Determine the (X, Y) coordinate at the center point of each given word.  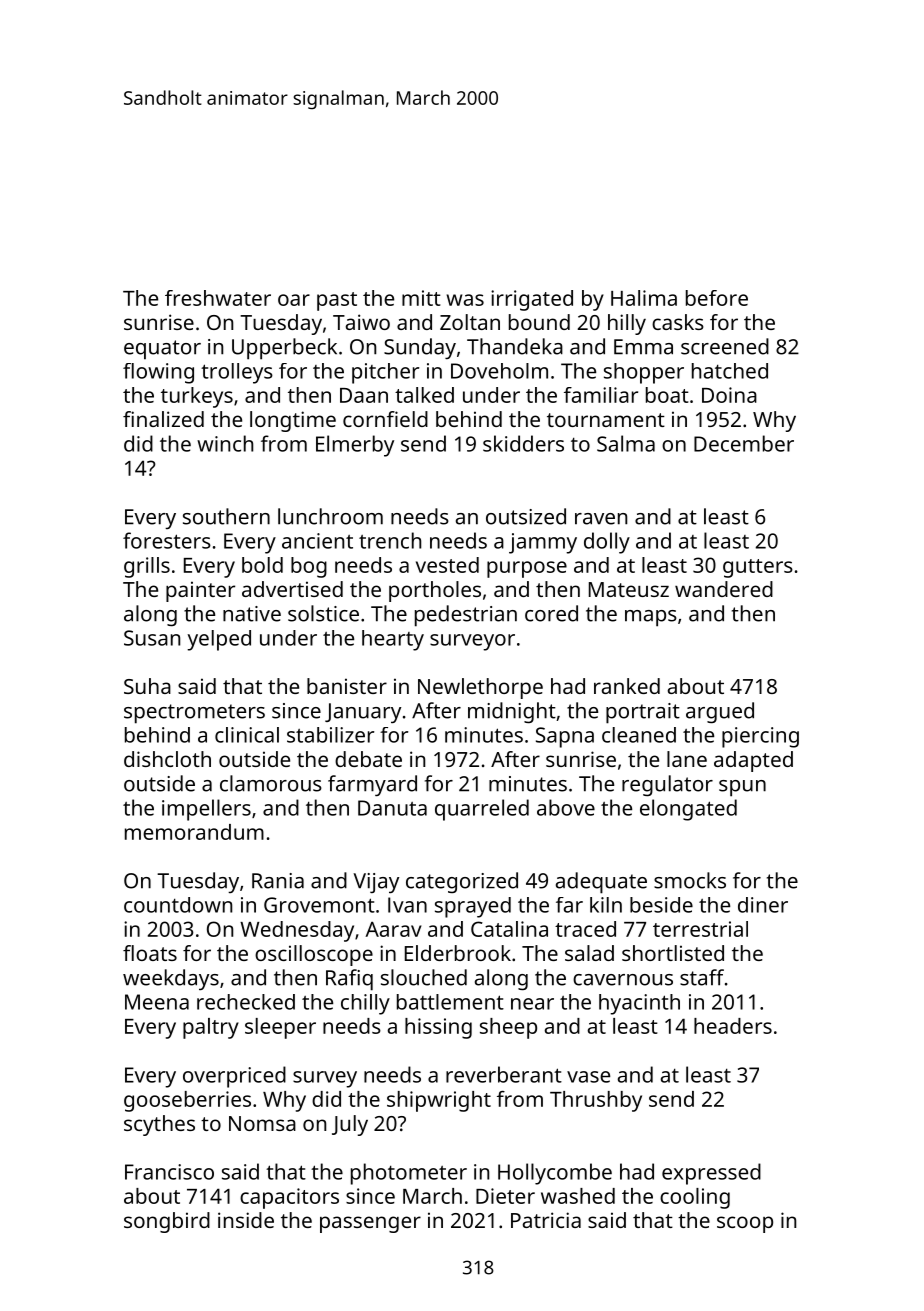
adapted (753, 761)
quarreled (482, 810)
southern (226, 516)
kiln (606, 905)
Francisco (169, 1172)
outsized (526, 516)
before (717, 298)
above (566, 807)
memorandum (194, 832)
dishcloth (167, 759)
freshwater (218, 298)
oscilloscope (314, 955)
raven (601, 519)
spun (742, 788)
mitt (421, 298)
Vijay (376, 883)
